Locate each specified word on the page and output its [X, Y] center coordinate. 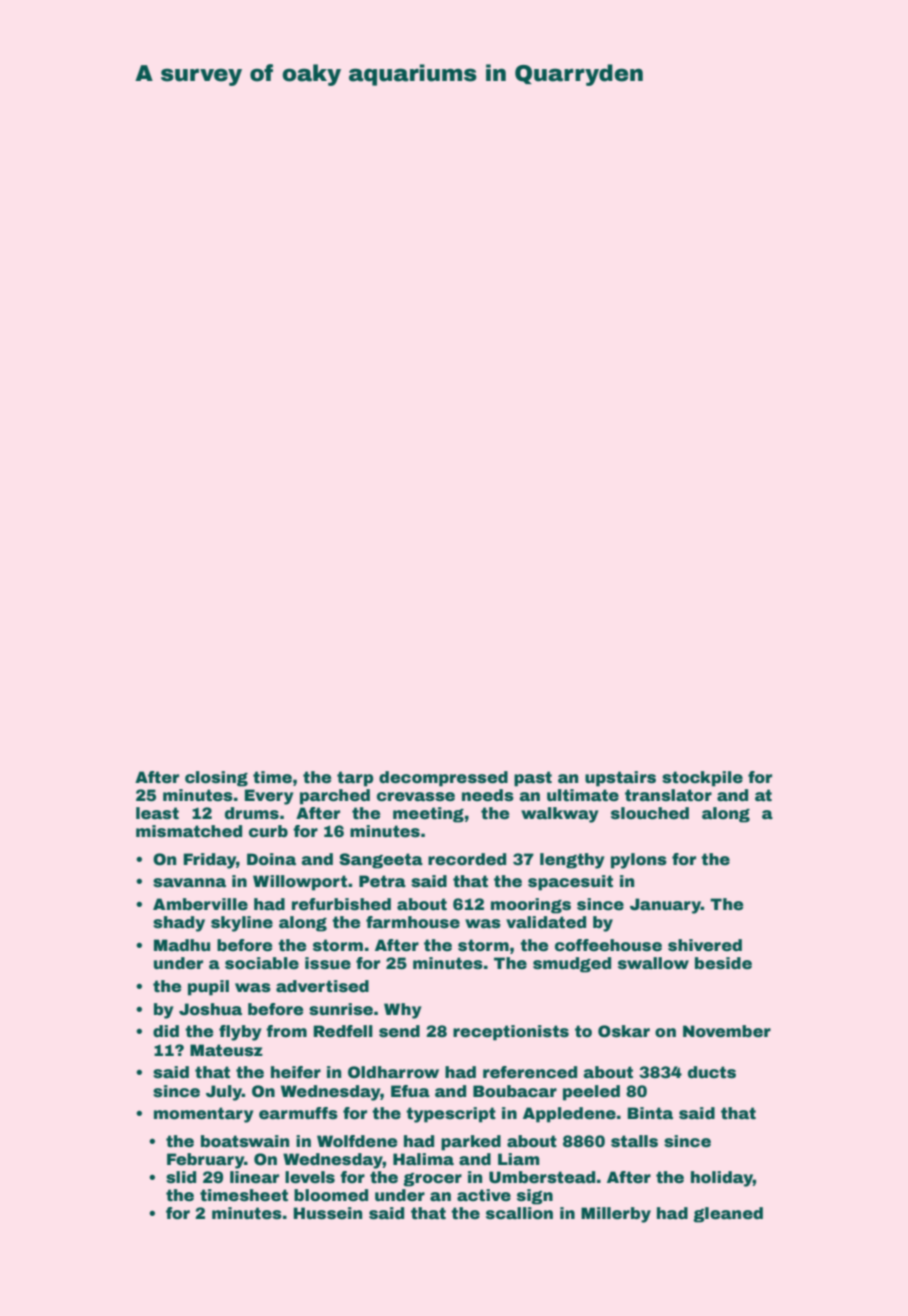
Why [403, 1011]
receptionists [511, 1033]
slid [181, 1177]
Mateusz [226, 1050]
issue [328, 963]
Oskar [624, 1031]
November [727, 1031]
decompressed [443, 779]
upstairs [620, 779]
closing [216, 779]
